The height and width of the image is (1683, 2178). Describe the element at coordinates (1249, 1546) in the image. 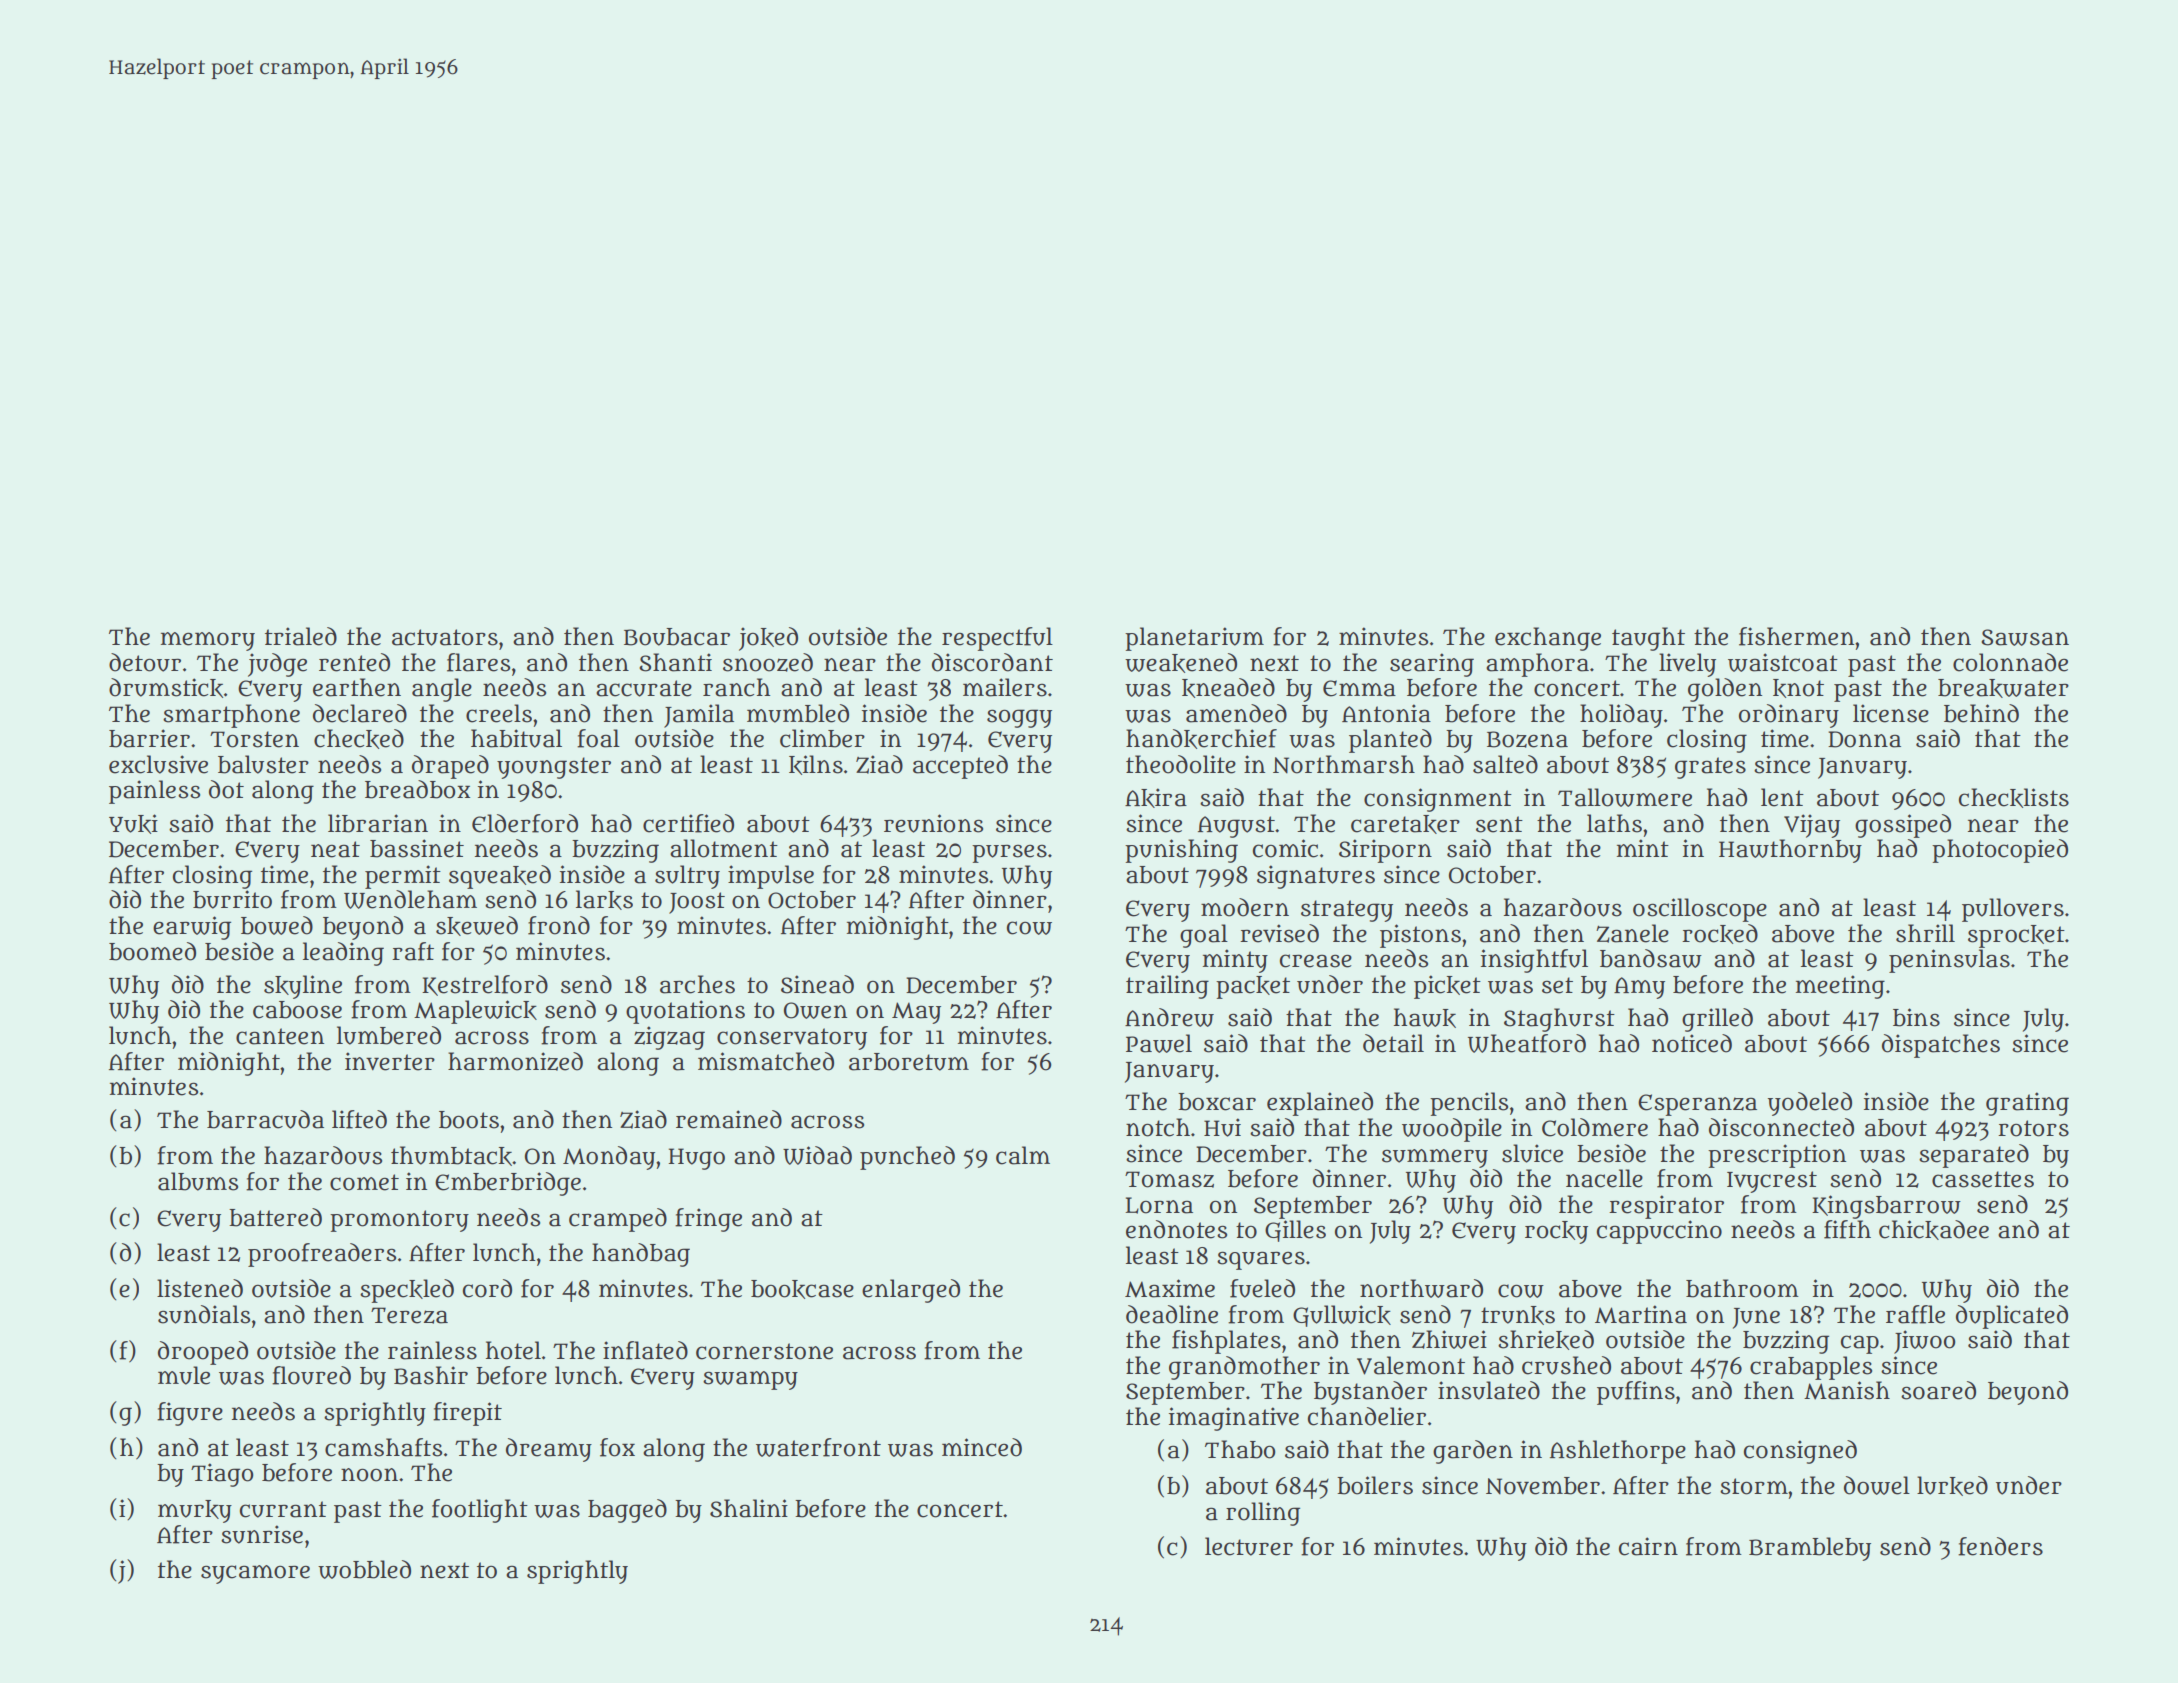

I see `lecturer` at that location.
